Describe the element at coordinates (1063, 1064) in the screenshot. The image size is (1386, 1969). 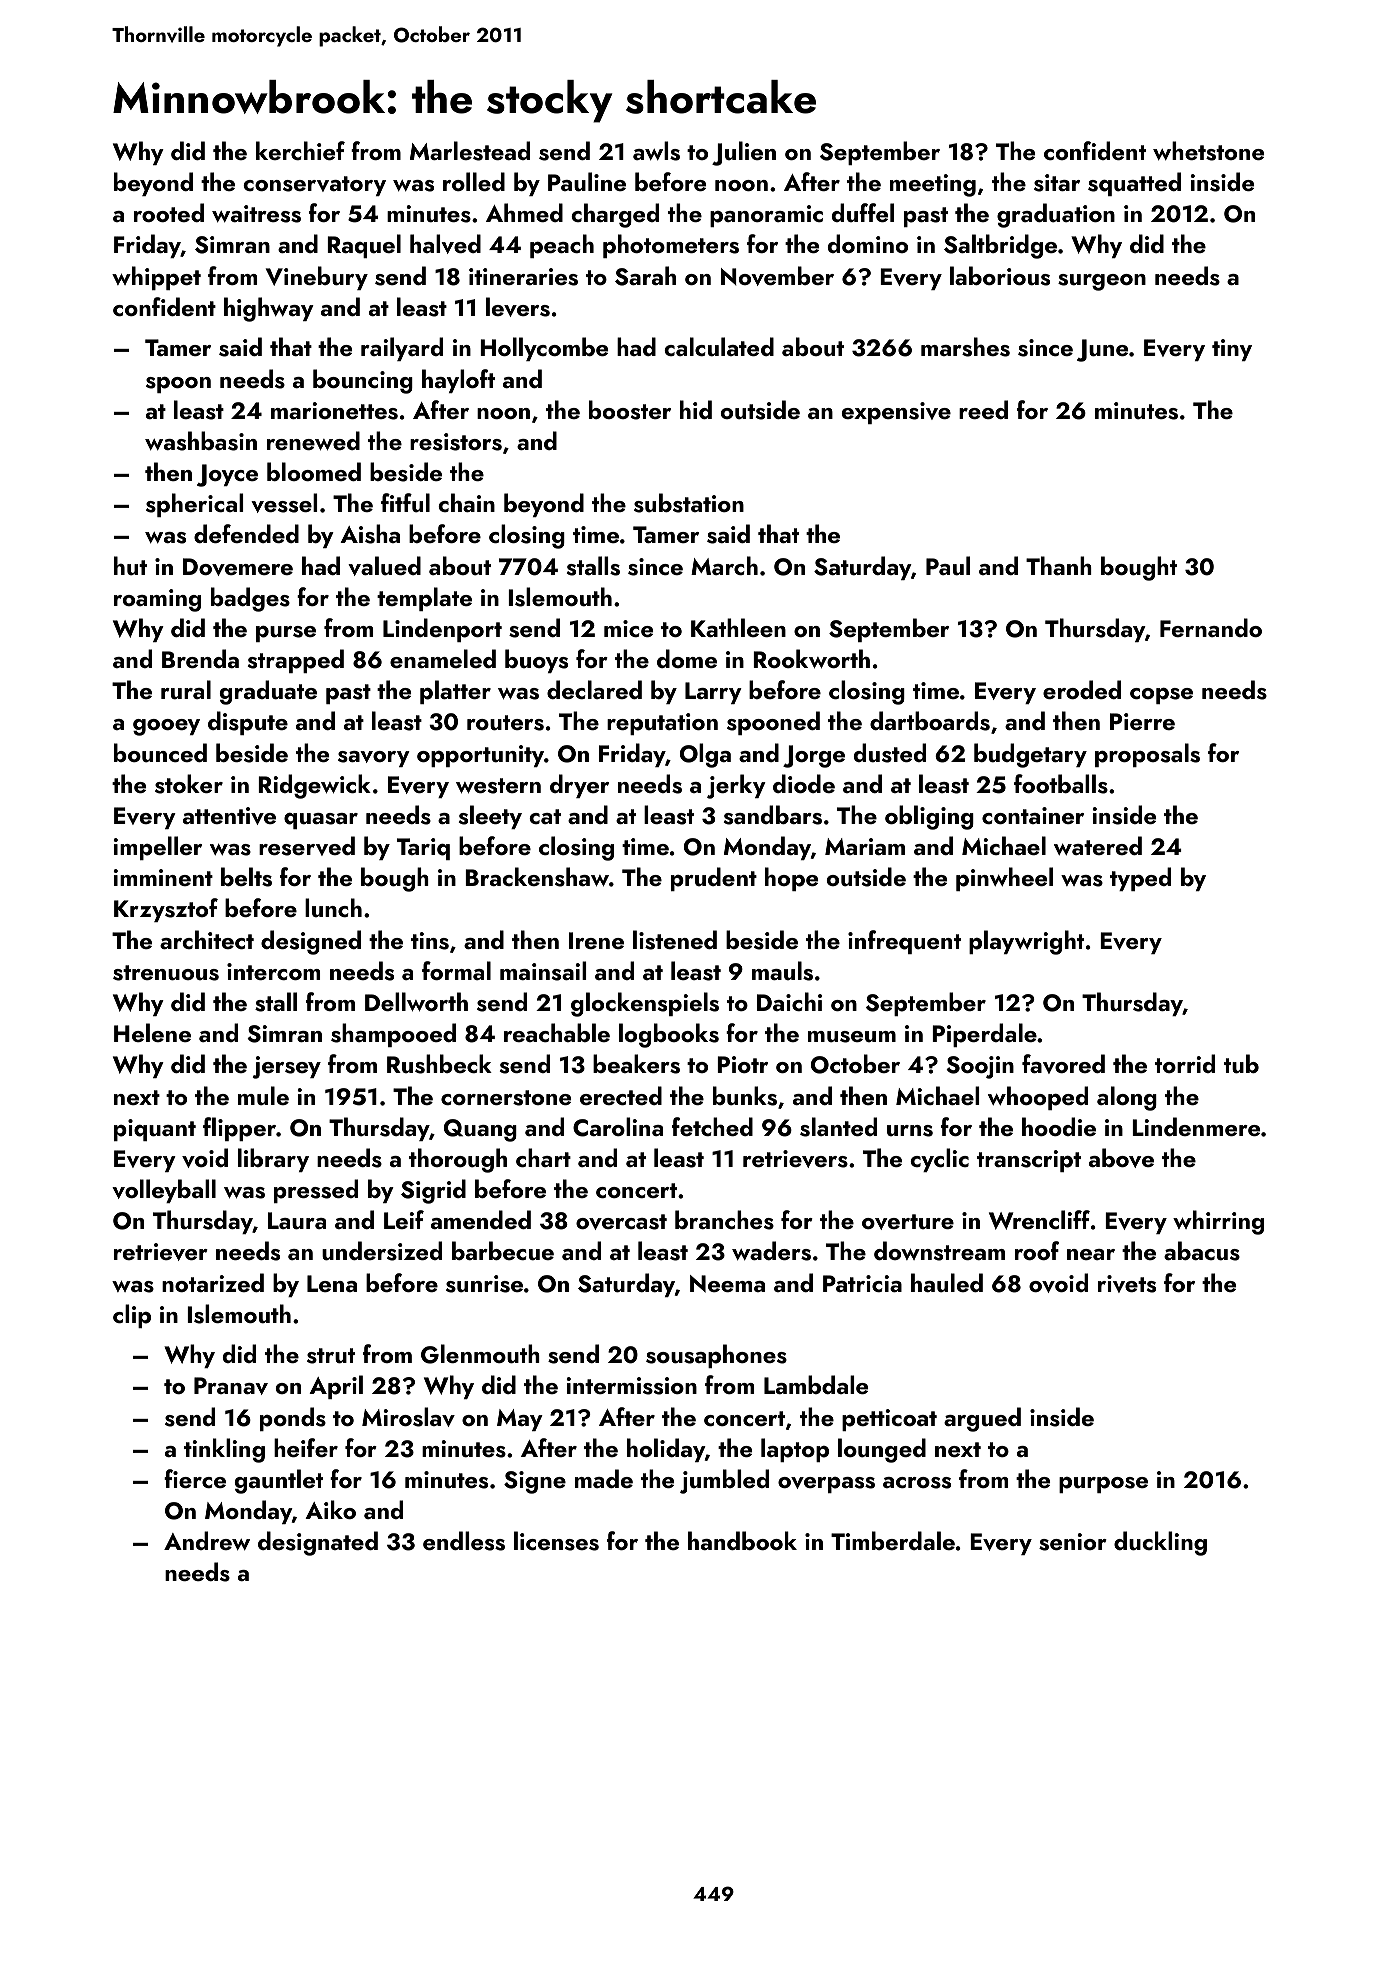
I see `favored` at that location.
